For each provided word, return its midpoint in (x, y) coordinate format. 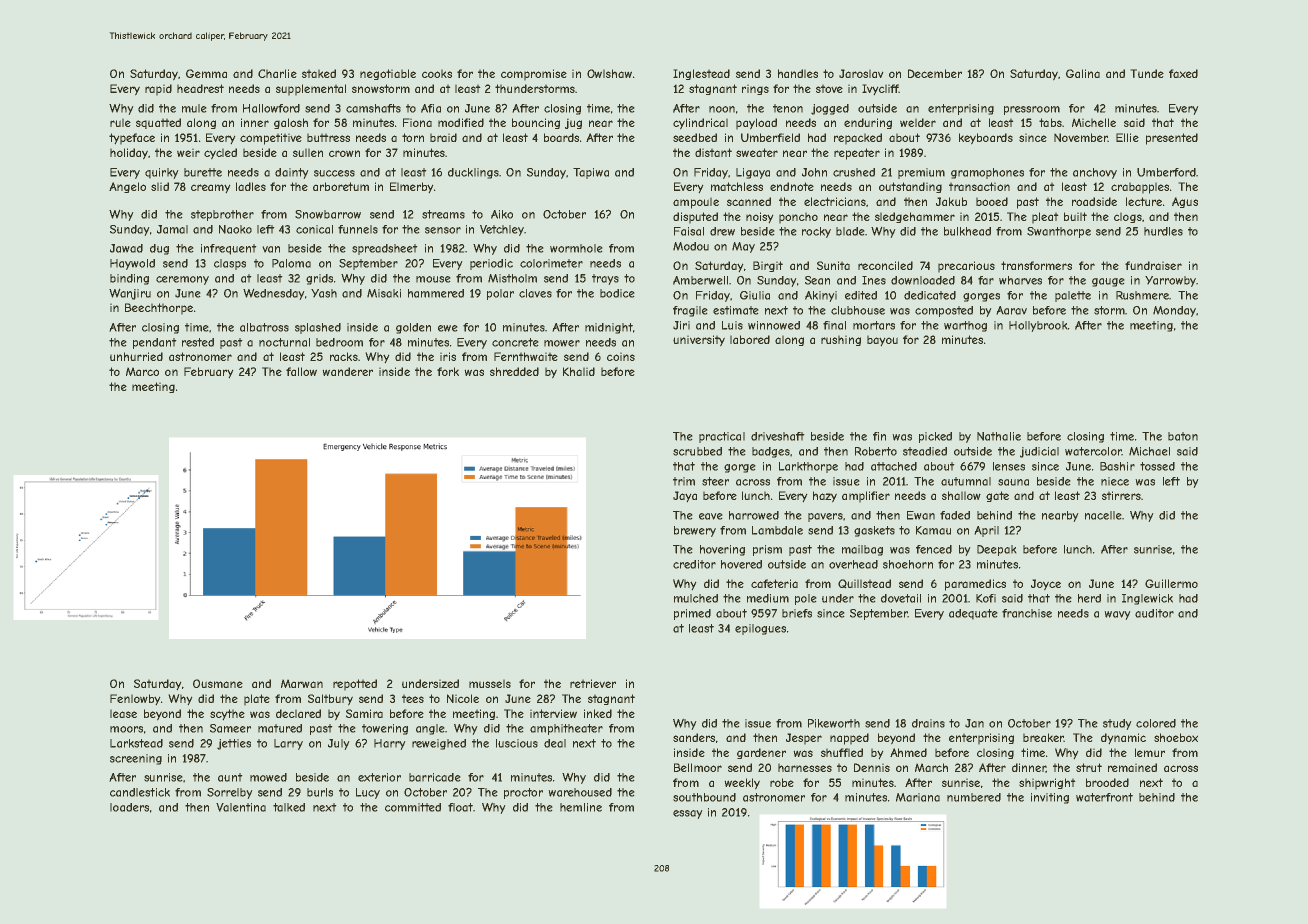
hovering (722, 550)
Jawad (126, 248)
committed (413, 807)
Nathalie (999, 436)
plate (257, 700)
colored (1156, 723)
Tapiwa (591, 173)
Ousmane (218, 683)
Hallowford (271, 108)
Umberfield (770, 137)
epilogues (760, 629)
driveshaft (778, 436)
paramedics (975, 585)
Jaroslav (861, 73)
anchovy (1095, 173)
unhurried (136, 356)
